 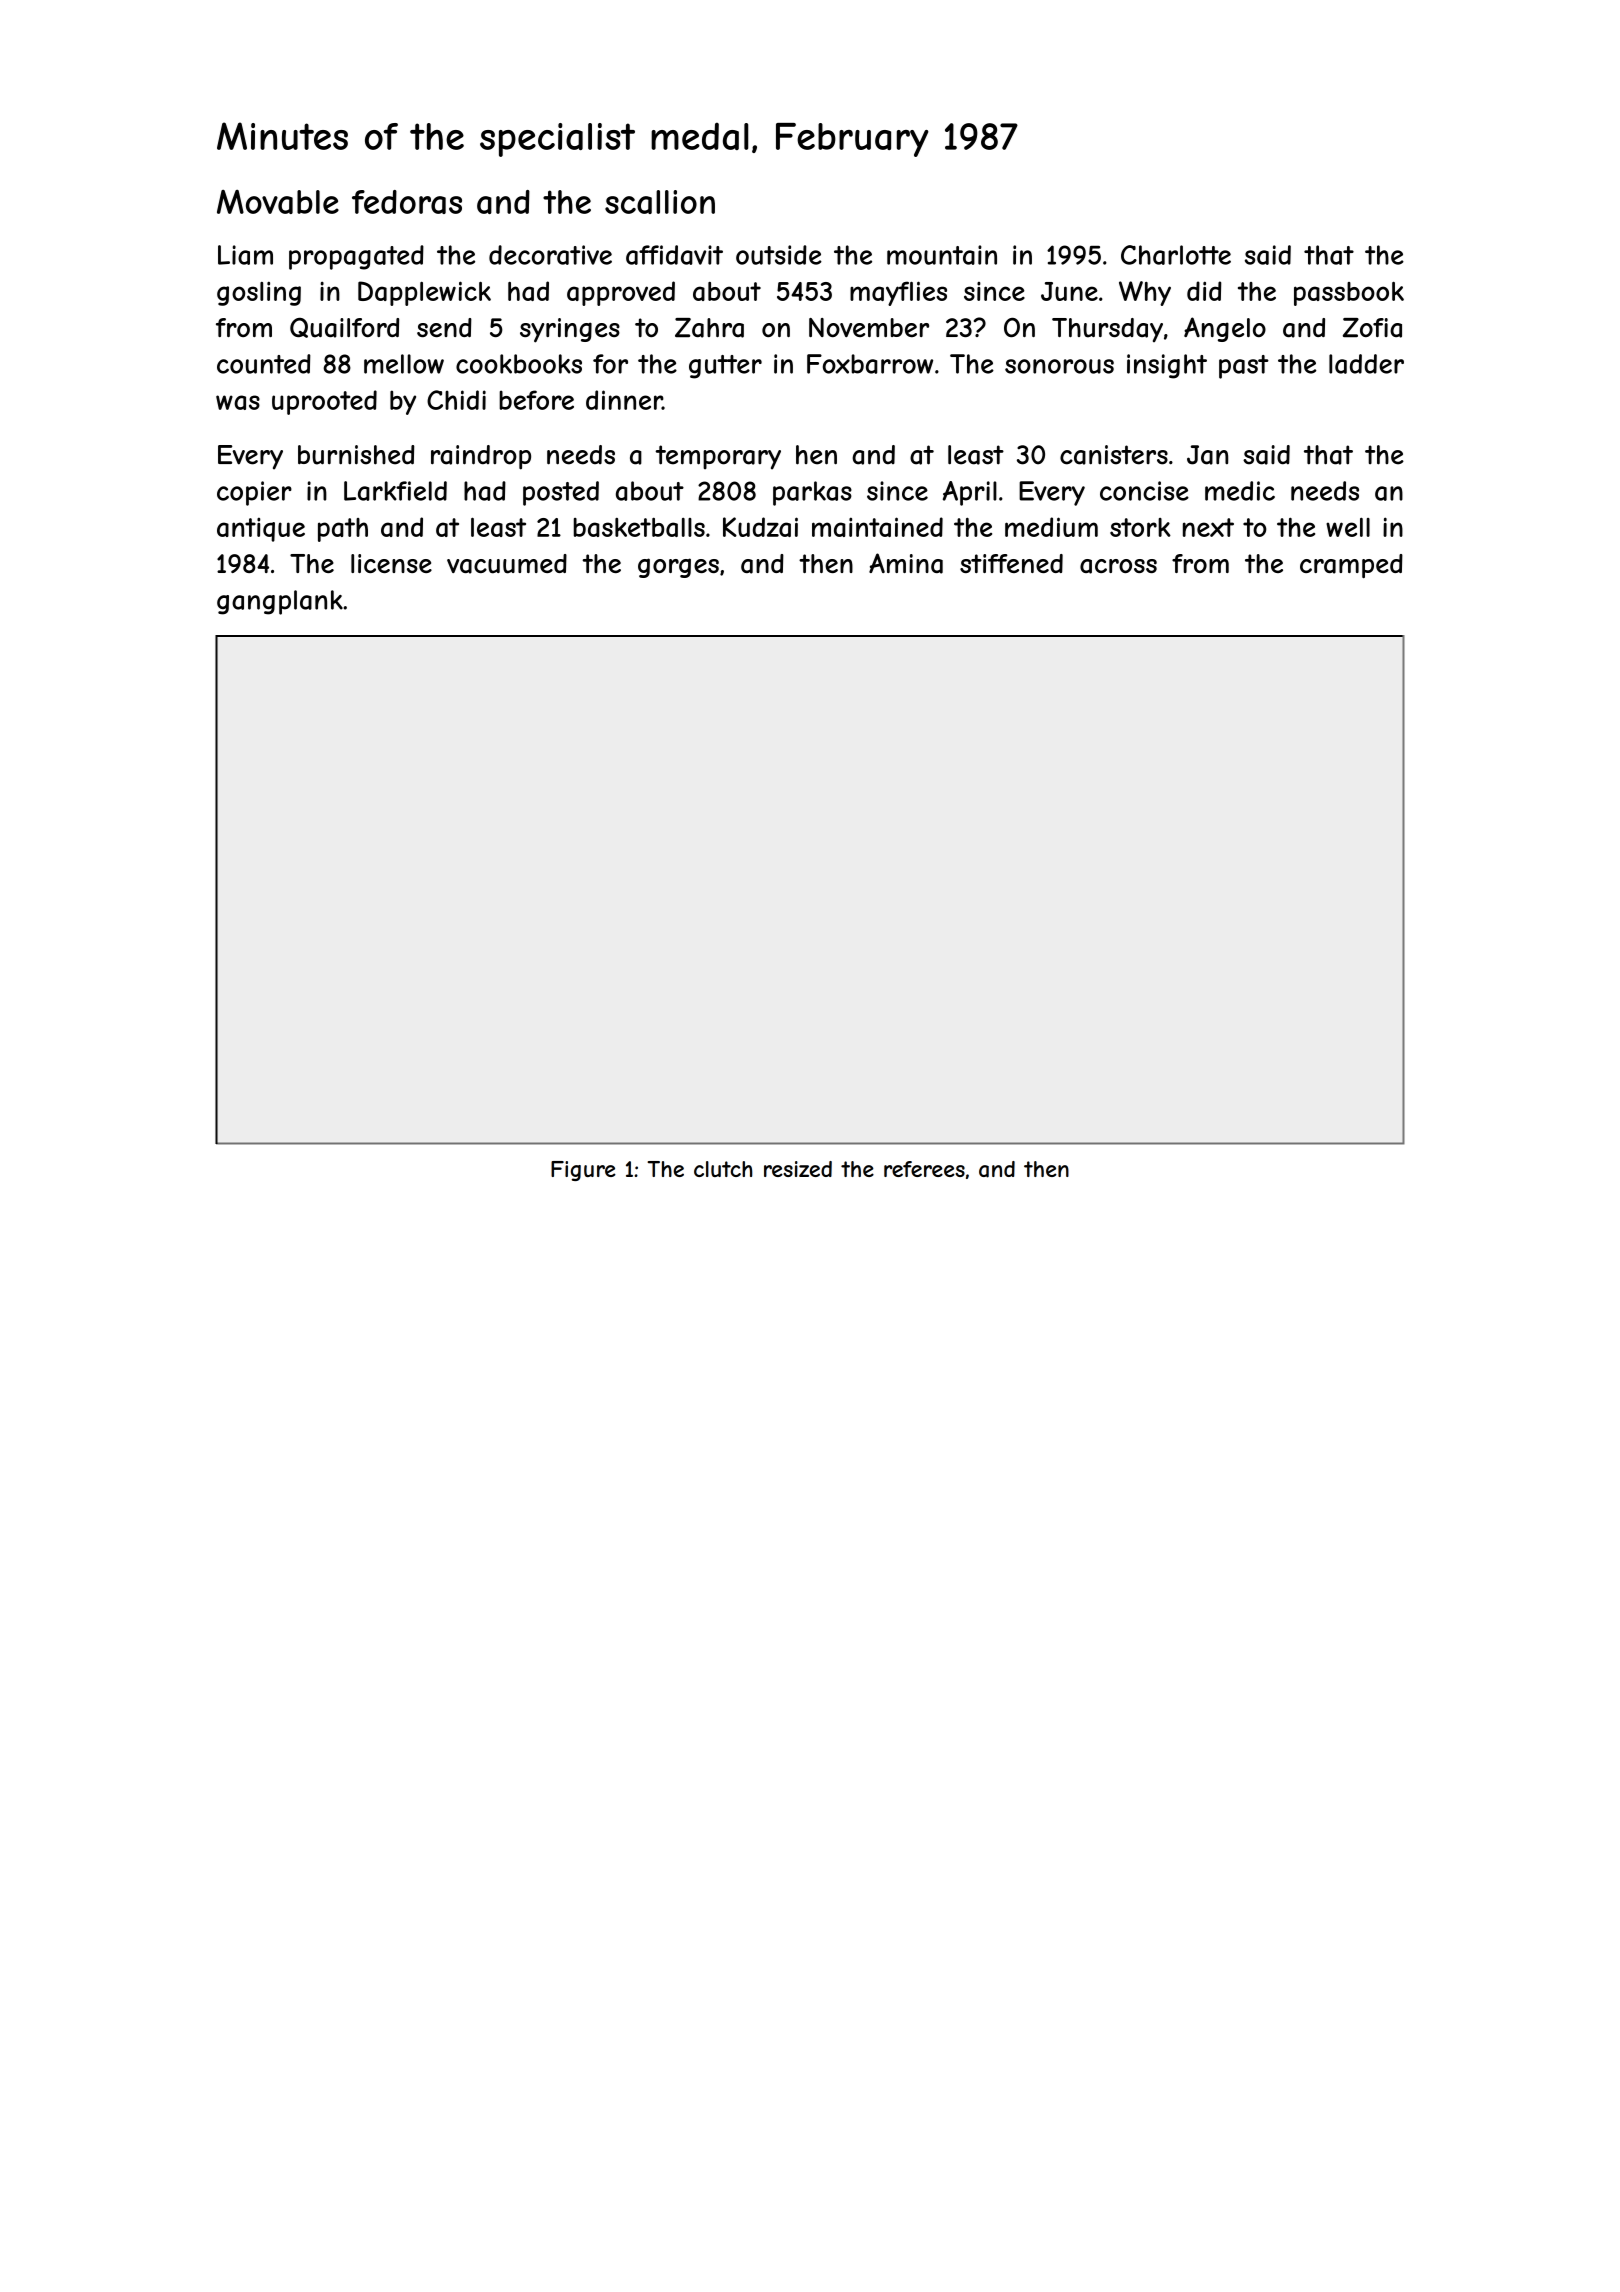 What do you see at coordinates (583, 1171) in the image?
I see `Figure` at bounding box center [583, 1171].
